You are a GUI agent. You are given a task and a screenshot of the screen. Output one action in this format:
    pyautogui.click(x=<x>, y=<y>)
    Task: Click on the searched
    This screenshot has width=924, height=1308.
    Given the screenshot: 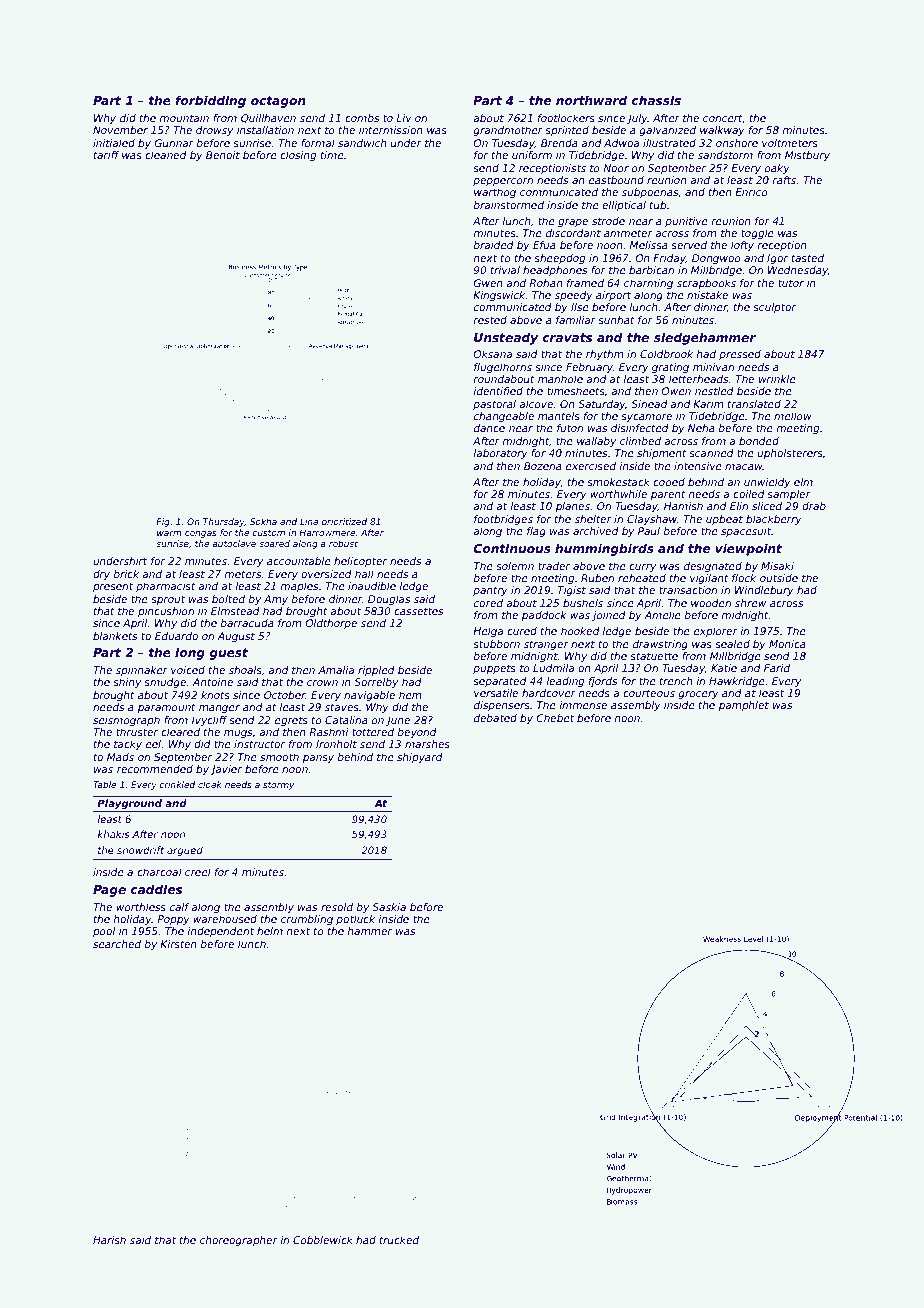 What is the action you would take?
    pyautogui.click(x=117, y=944)
